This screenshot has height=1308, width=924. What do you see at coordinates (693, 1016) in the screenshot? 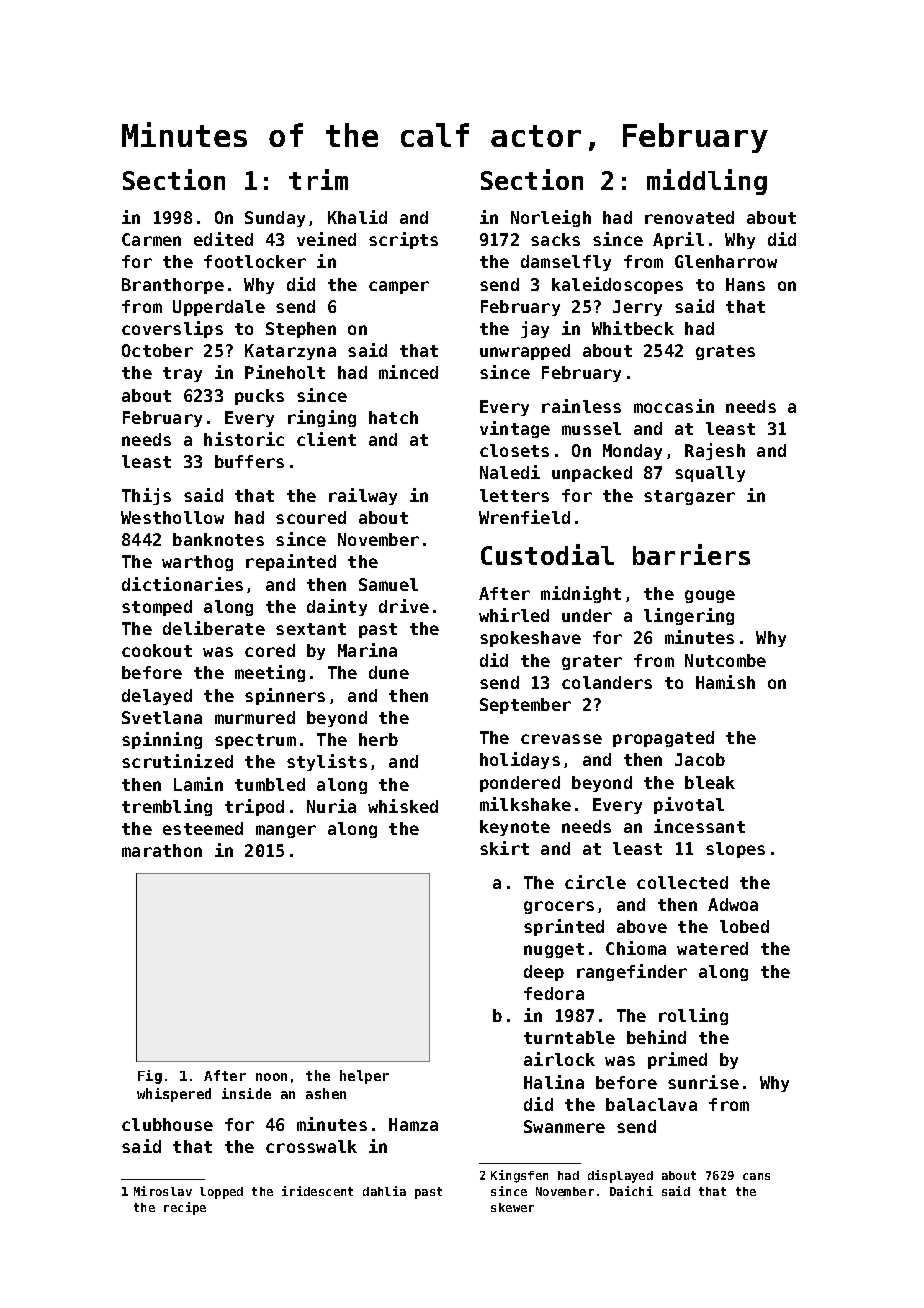
I see `rolling` at bounding box center [693, 1016].
